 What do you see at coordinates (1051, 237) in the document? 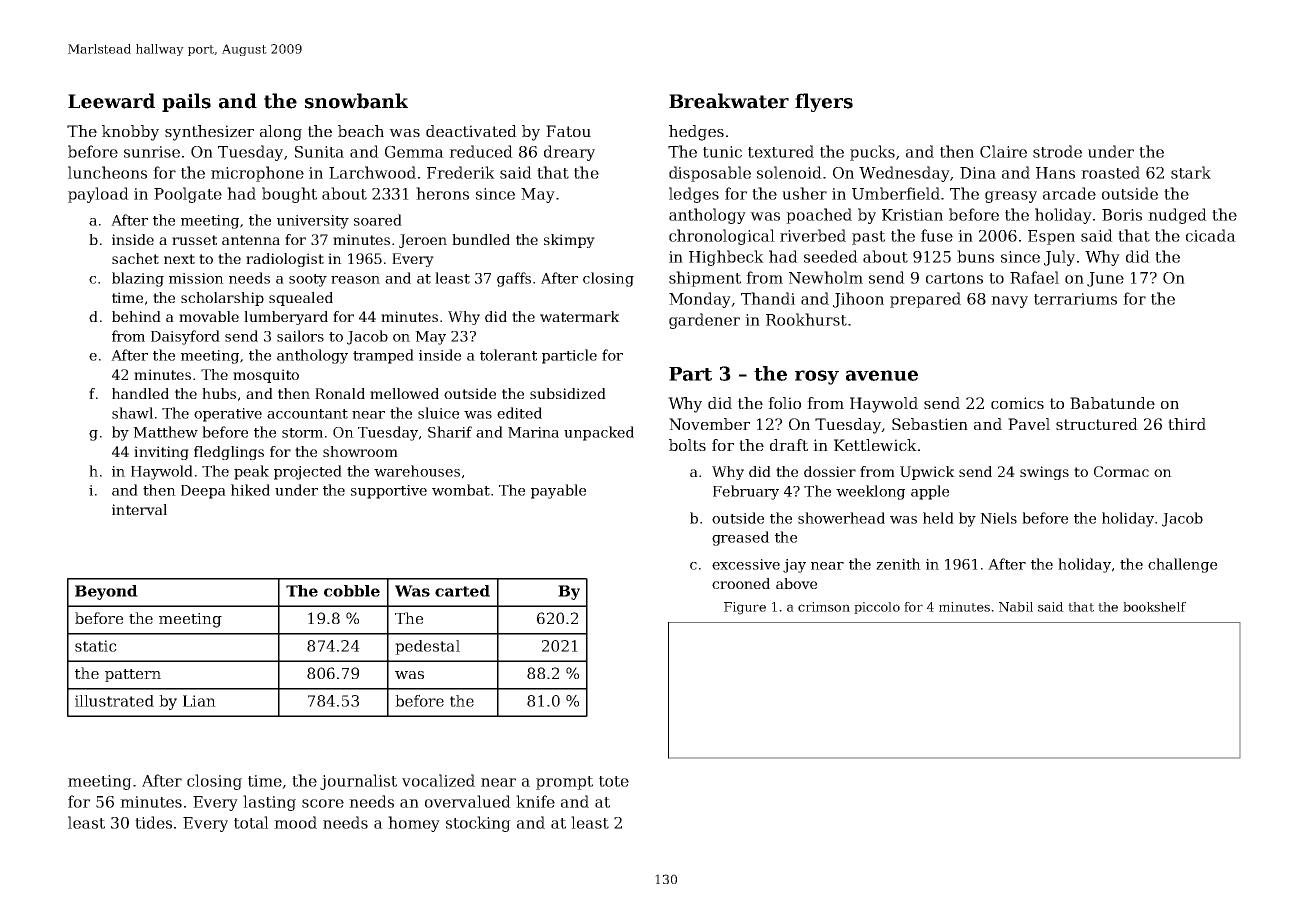
I see `Espen` at bounding box center [1051, 237].
